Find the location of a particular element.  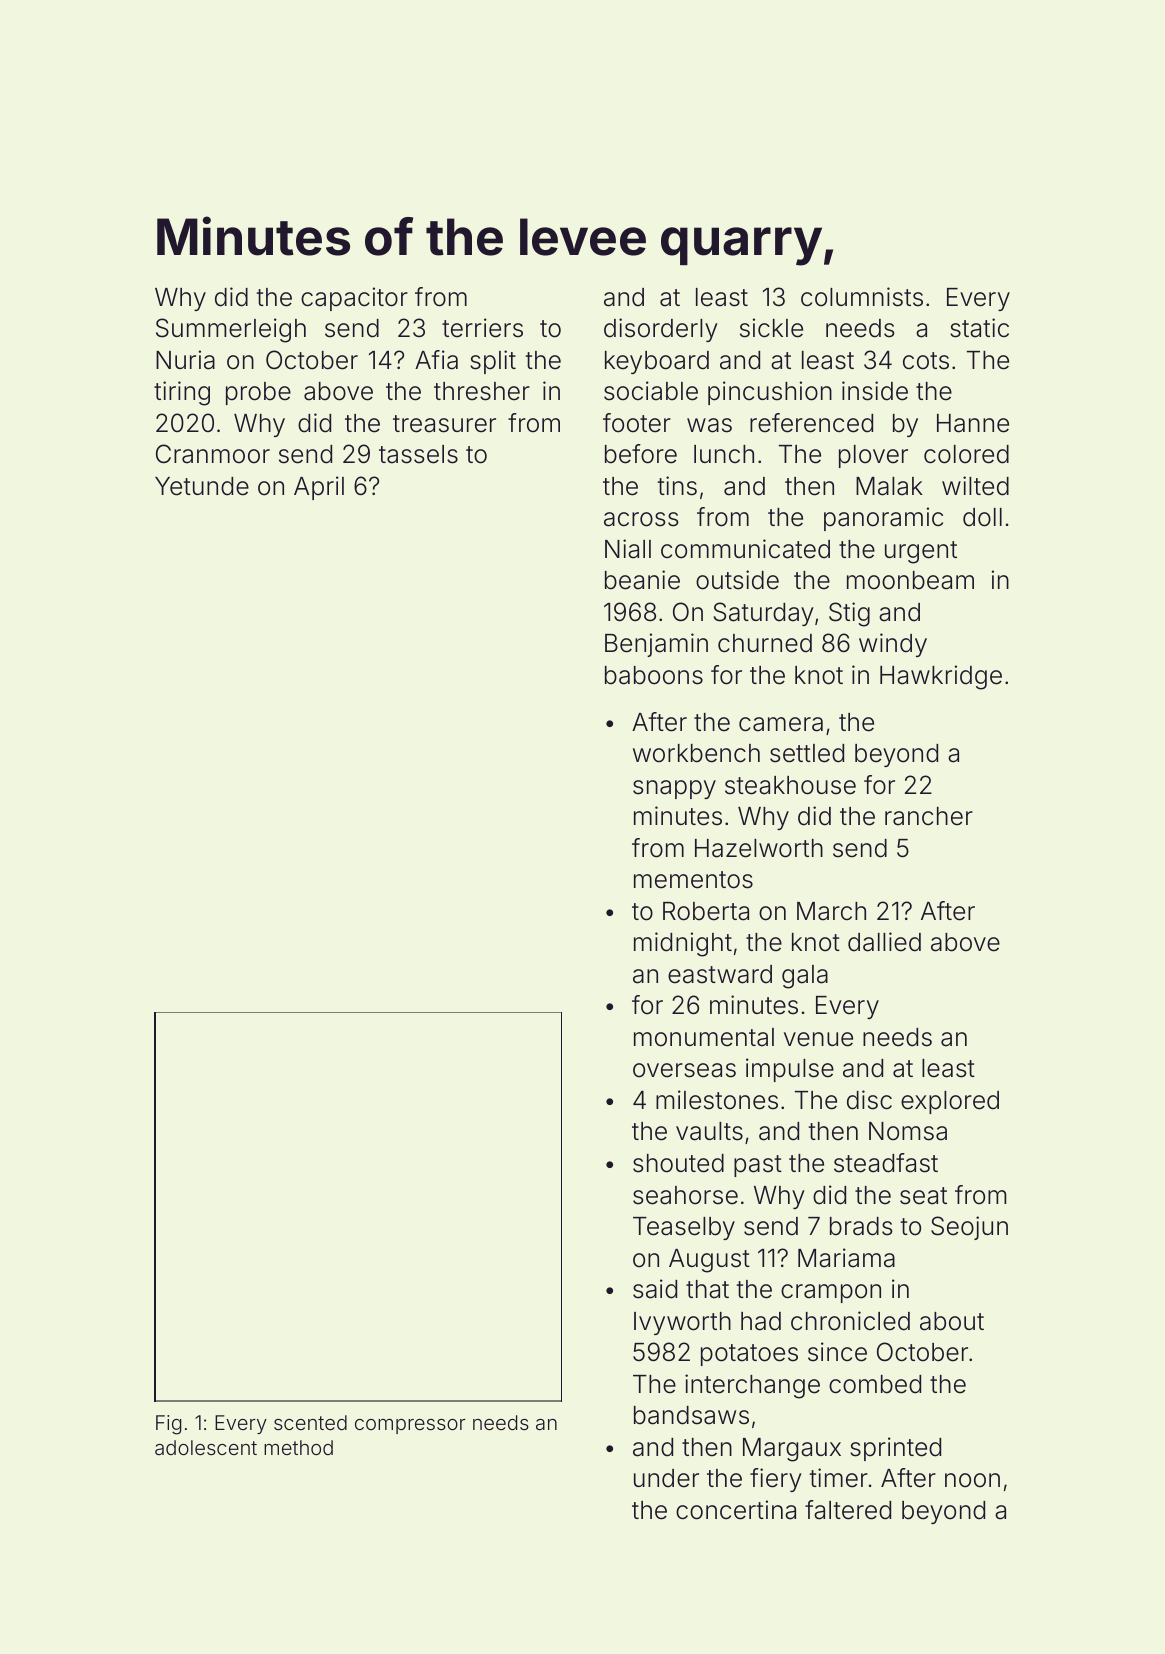

columnists is located at coordinates (862, 297).
